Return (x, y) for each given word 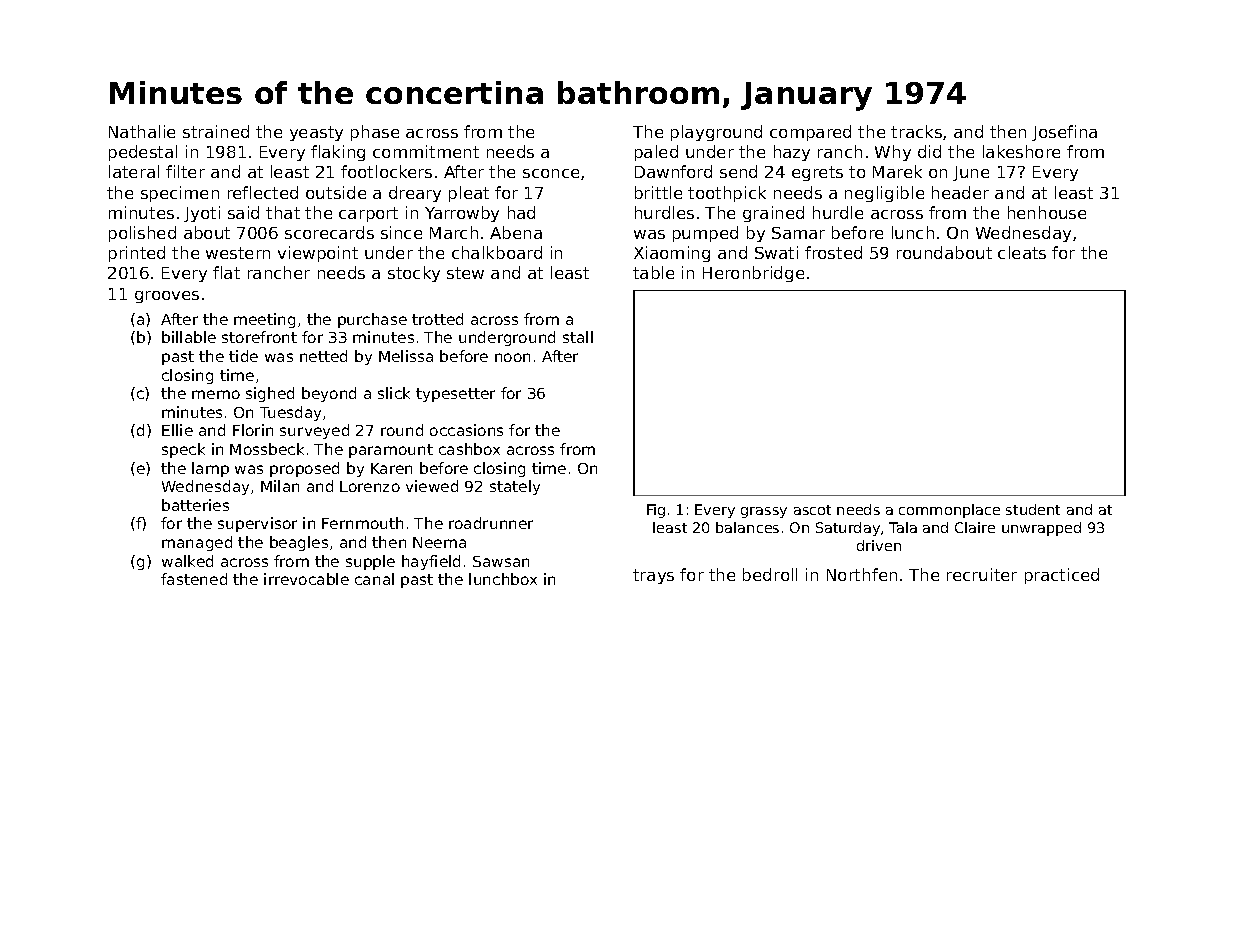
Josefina (1064, 133)
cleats (1022, 252)
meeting (264, 320)
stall (578, 337)
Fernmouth (362, 523)
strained (216, 131)
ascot (812, 510)
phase (375, 133)
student (1033, 509)
